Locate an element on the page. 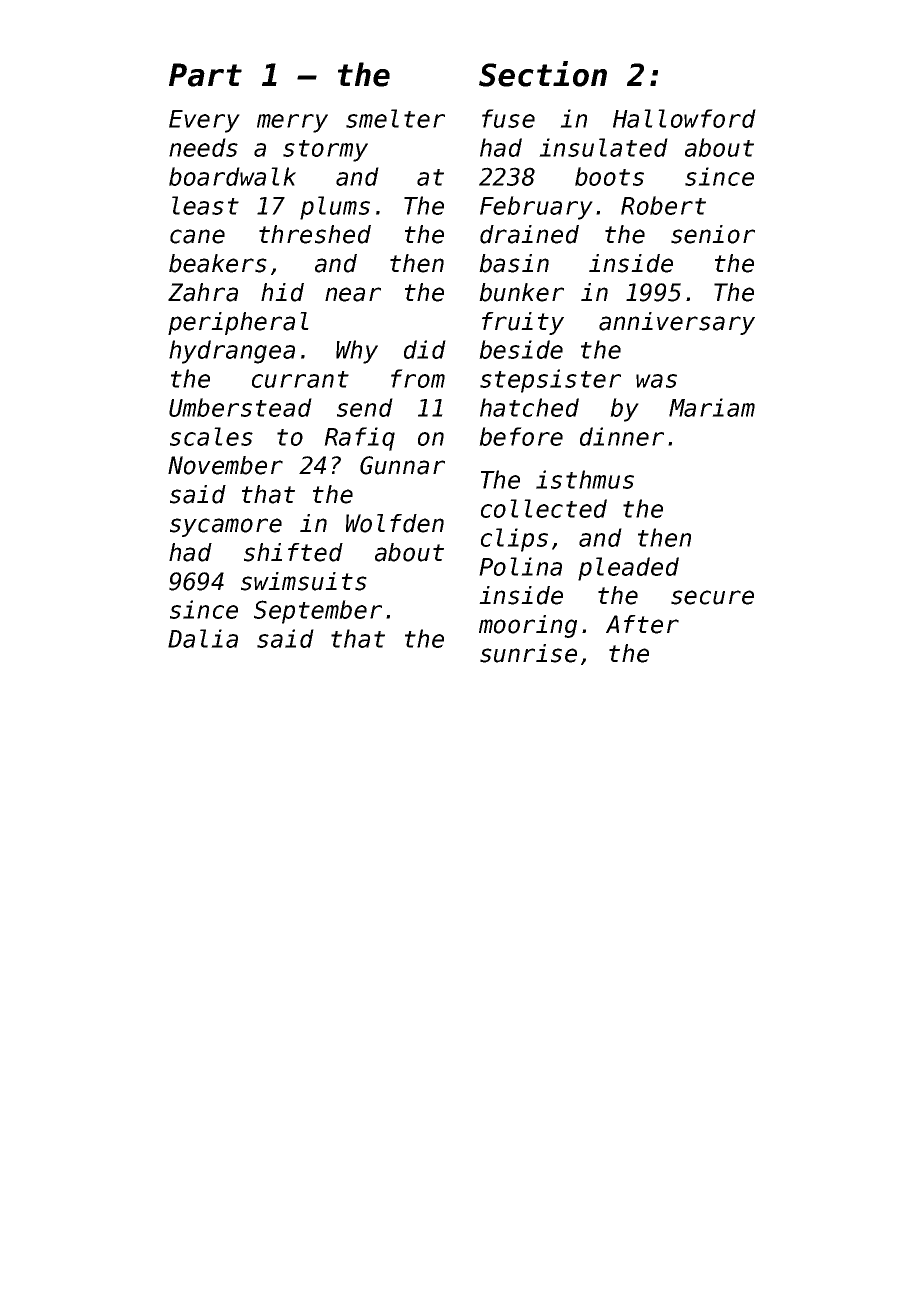 The image size is (924, 1311). Part is located at coordinates (205, 75).
